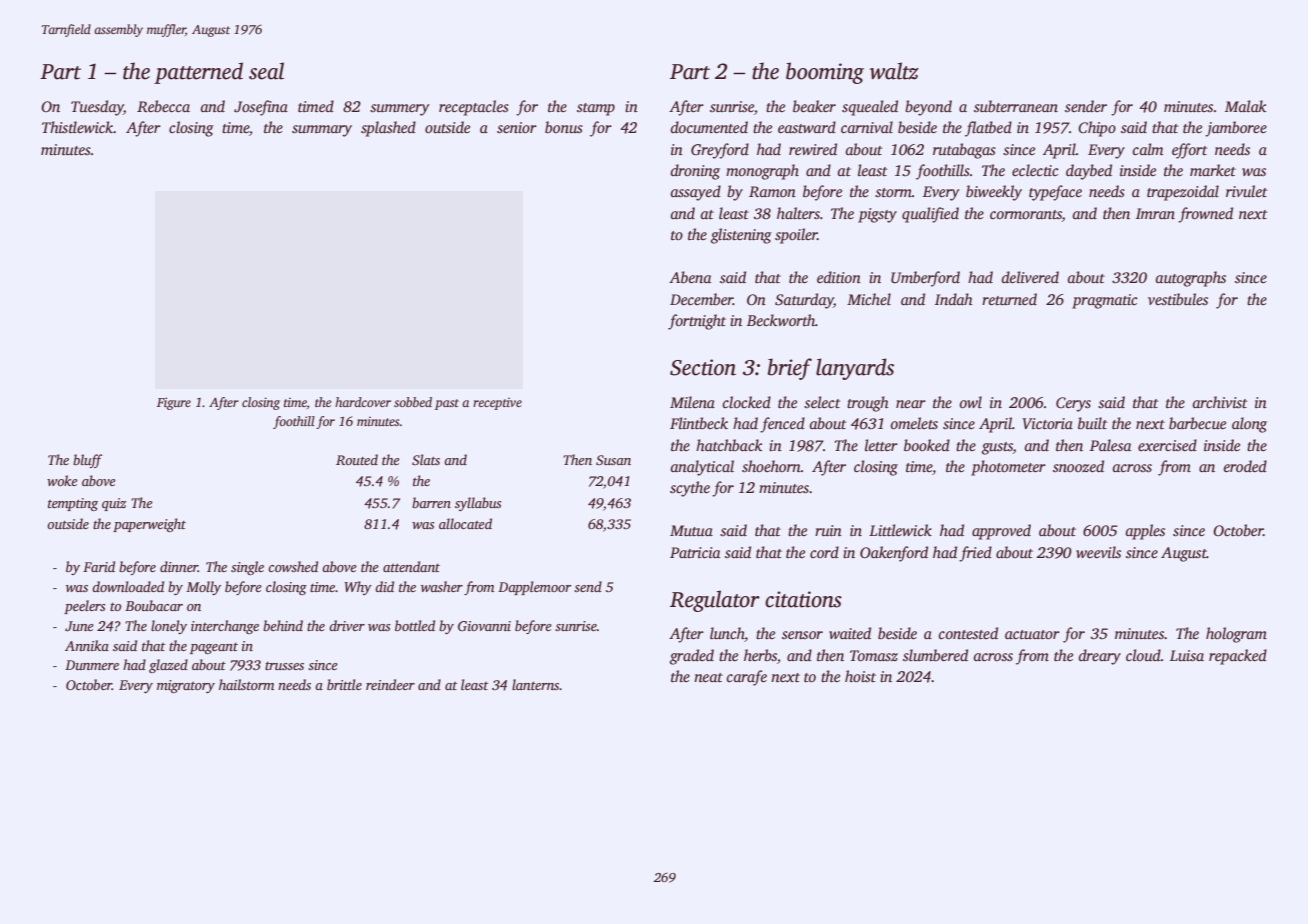 This screenshot has width=1308, height=924. Describe the element at coordinates (813, 149) in the screenshot. I see `rewired` at that location.
